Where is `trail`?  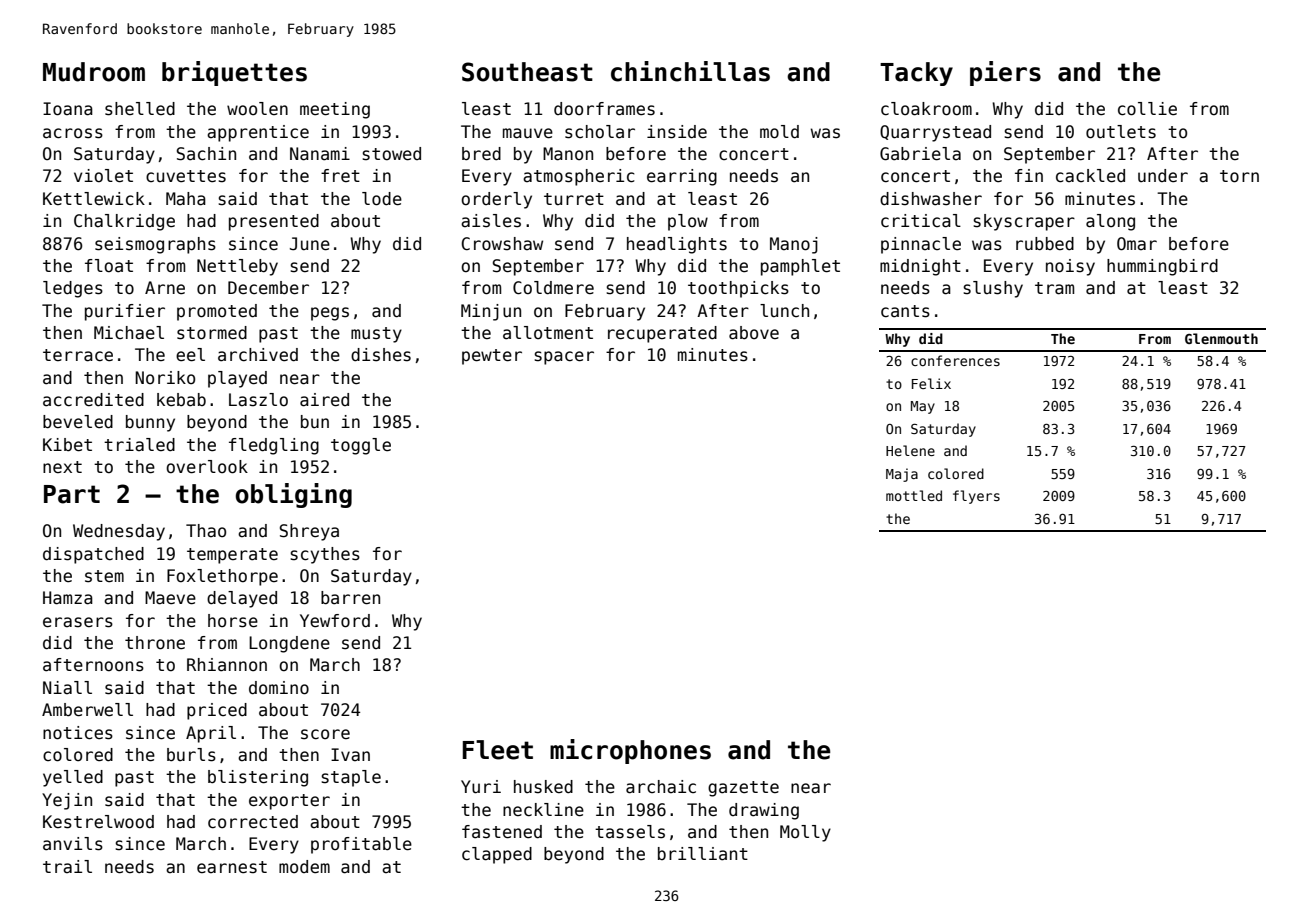
trail is located at coordinates (67, 867).
